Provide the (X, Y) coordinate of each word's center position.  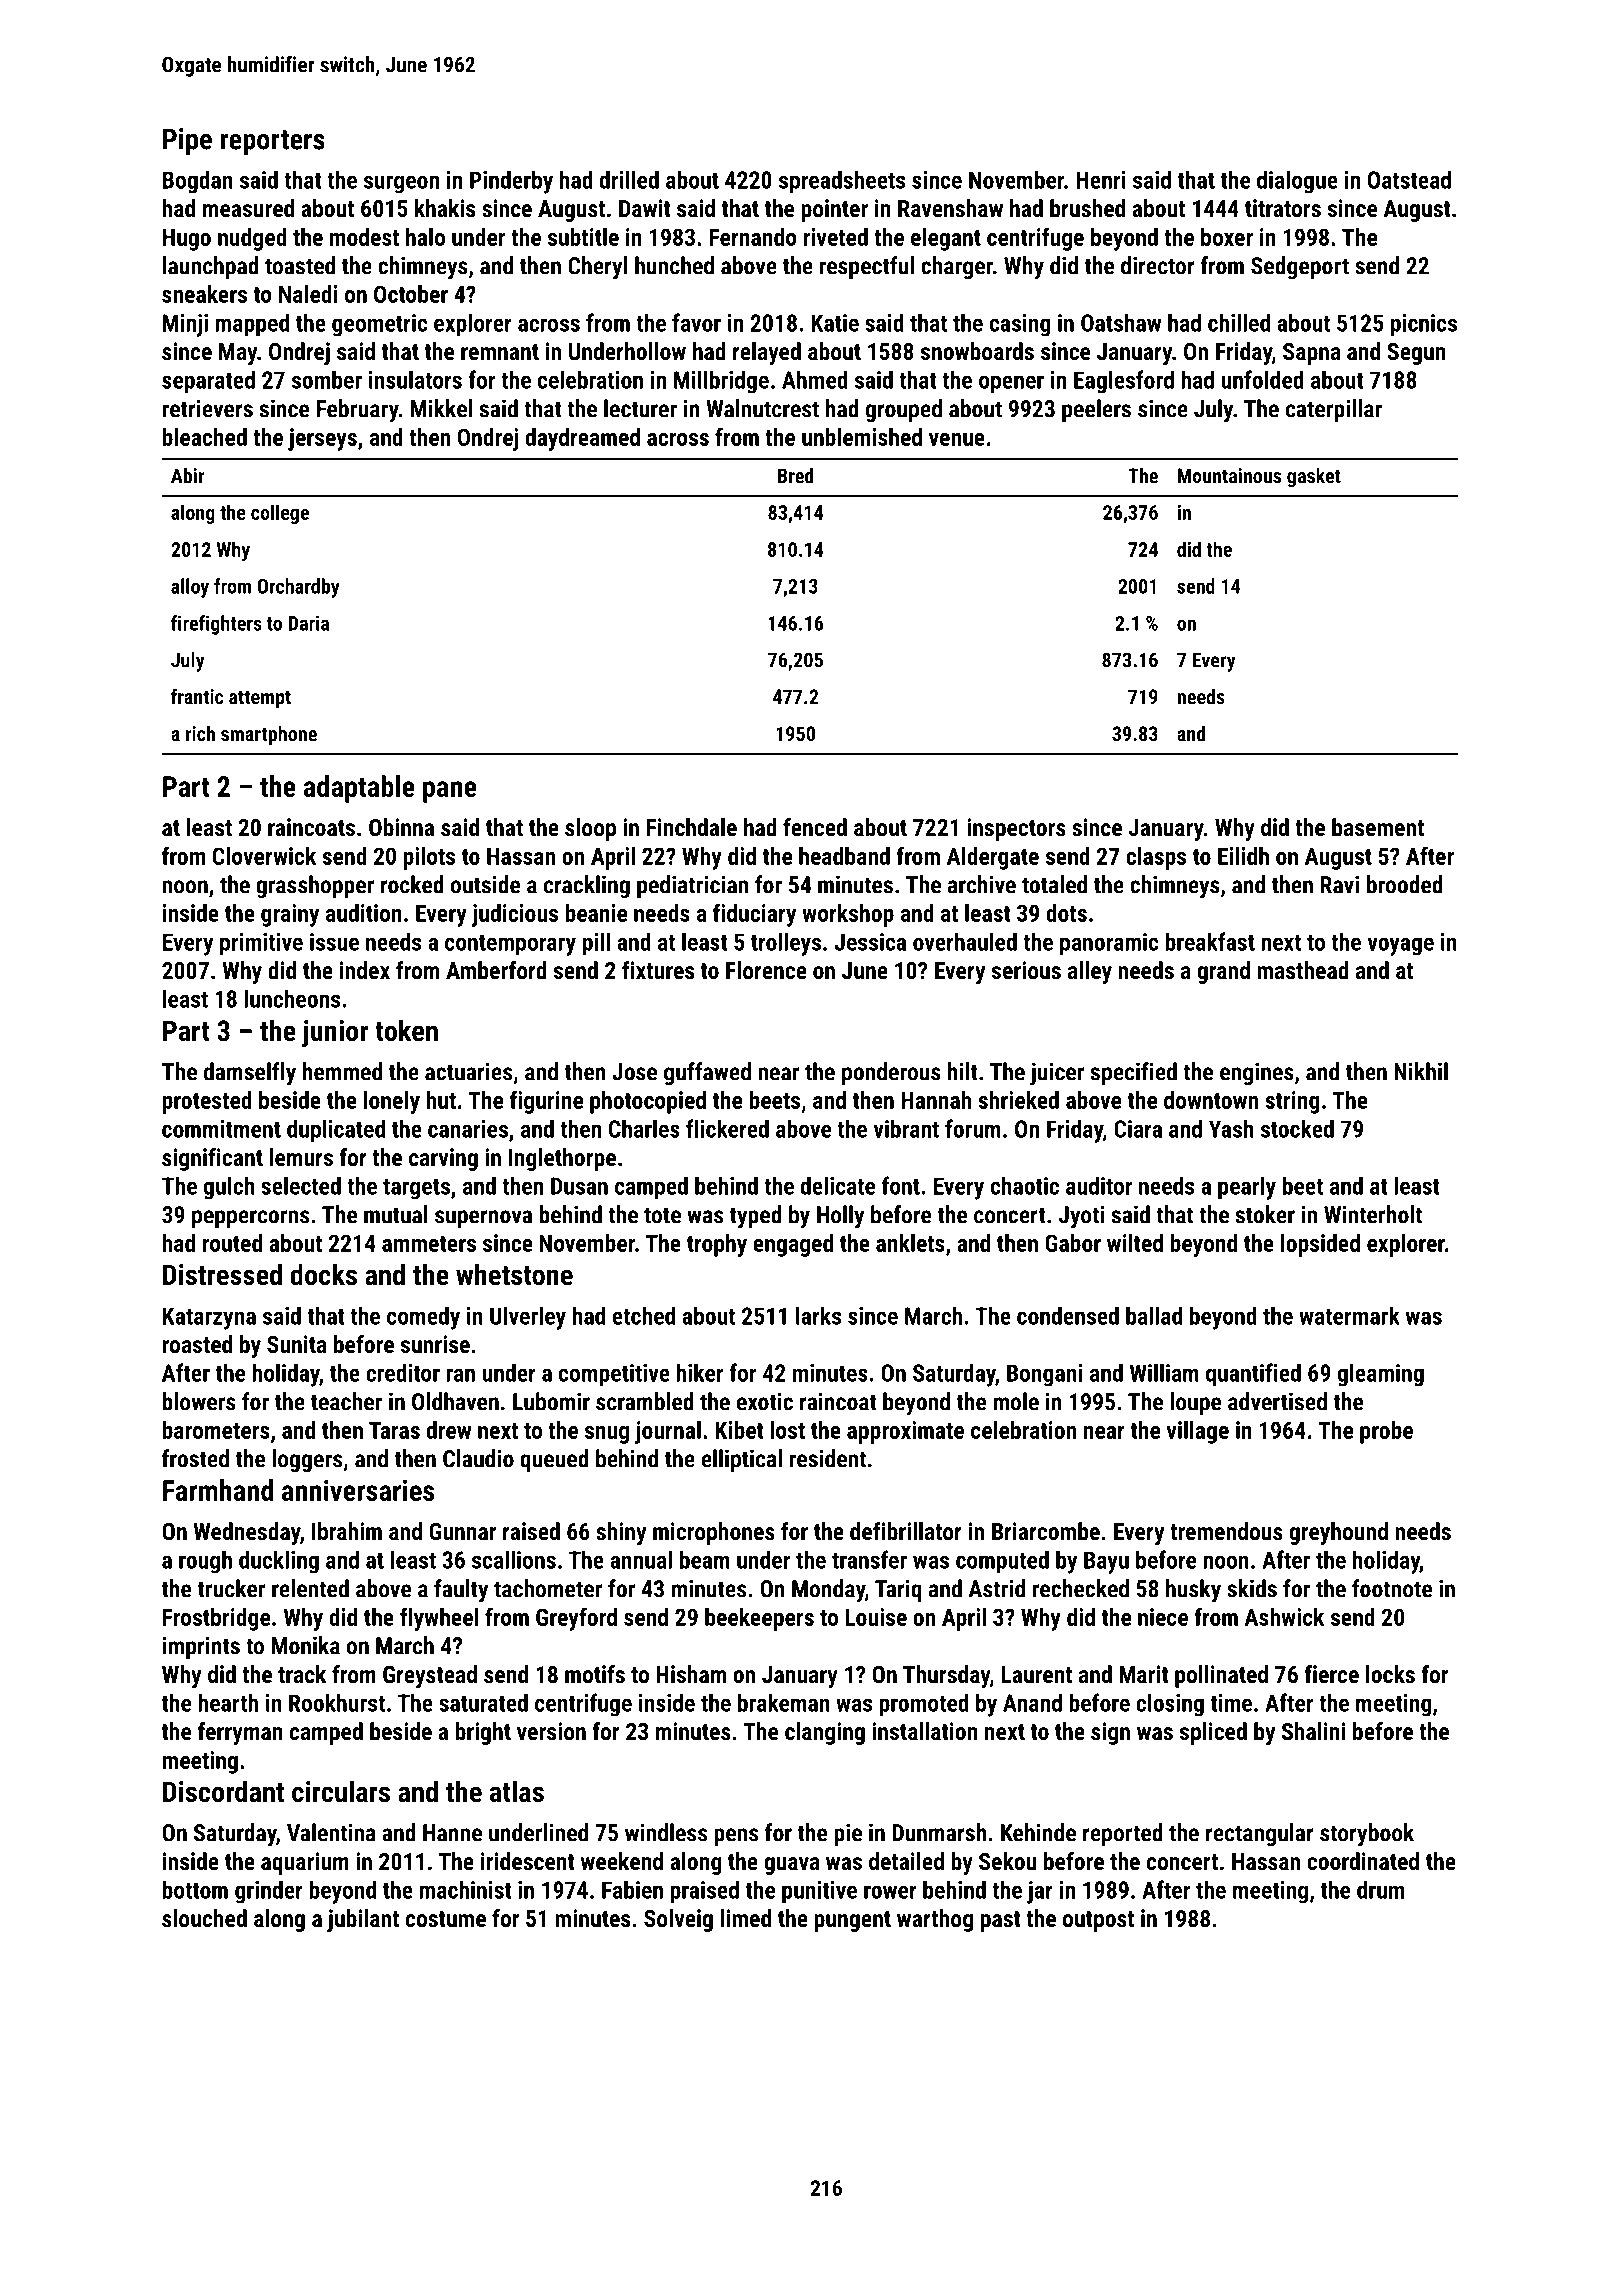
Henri (1101, 180)
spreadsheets (842, 182)
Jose (634, 1072)
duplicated (336, 1130)
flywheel (439, 1619)
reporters (272, 142)
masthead (1303, 970)
